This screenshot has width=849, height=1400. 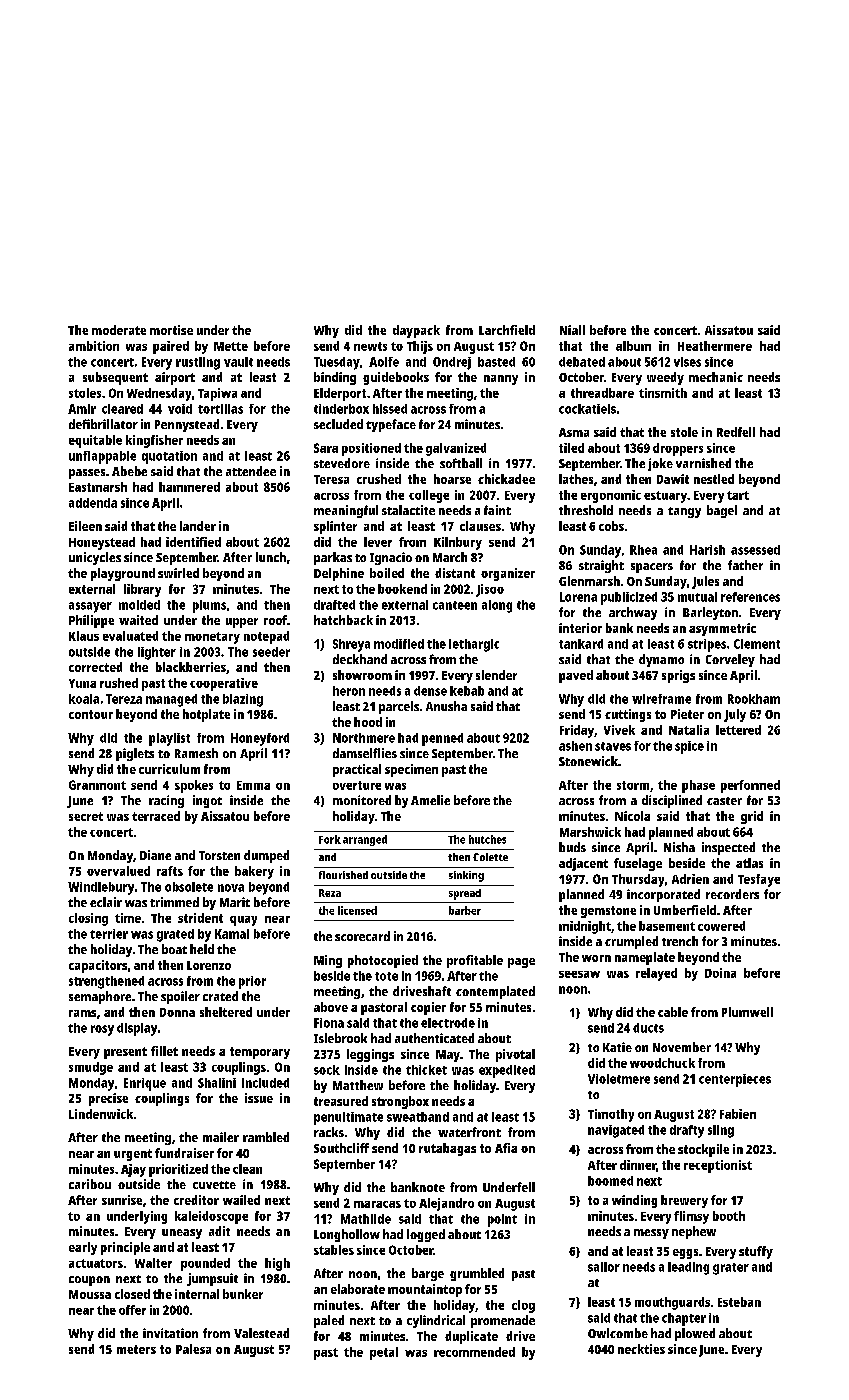 What do you see at coordinates (231, 346) in the screenshot?
I see `Mette` at bounding box center [231, 346].
